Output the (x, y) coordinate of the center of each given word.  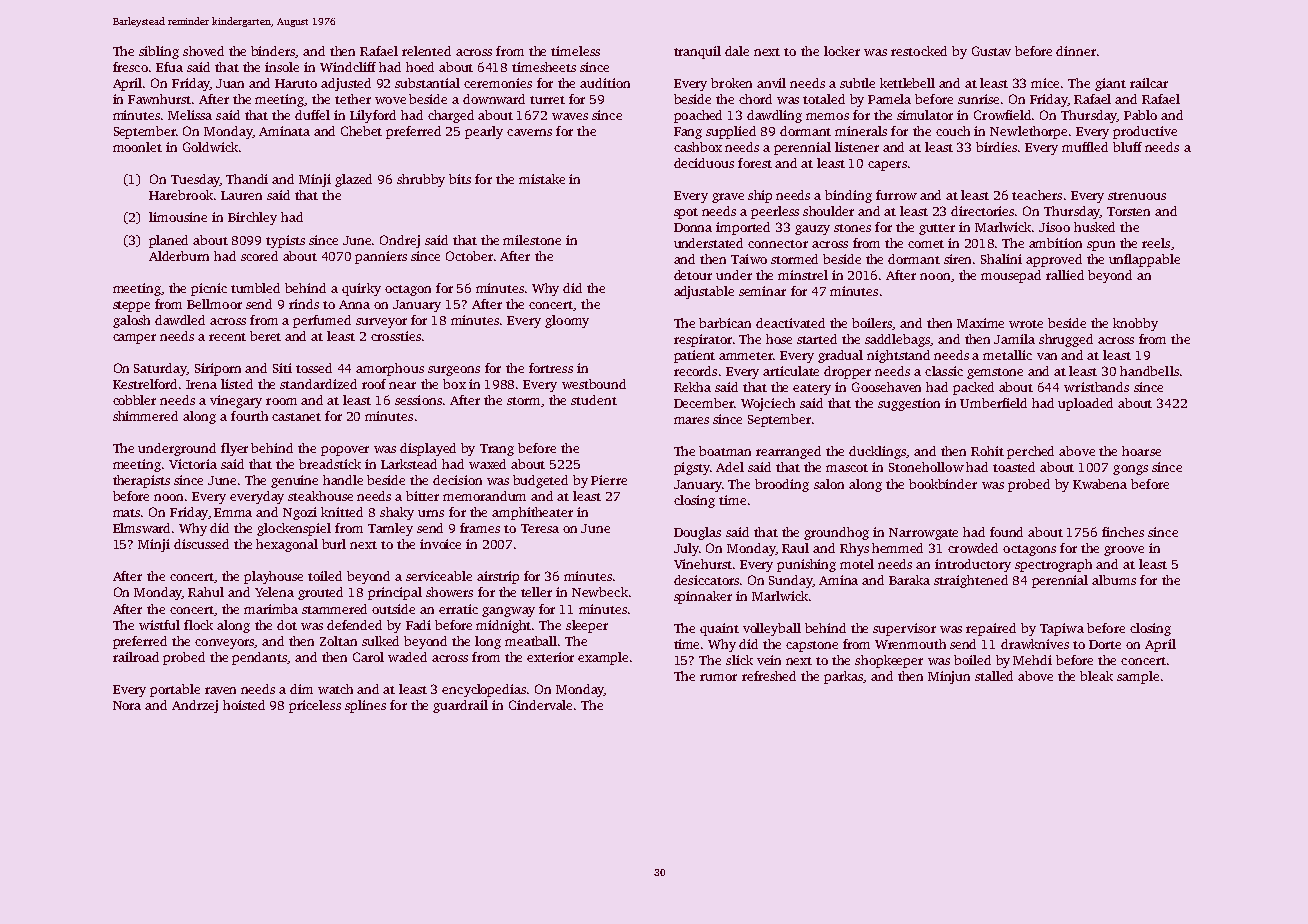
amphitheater (532, 513)
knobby (1135, 324)
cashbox (698, 147)
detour (693, 275)
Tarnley (390, 529)
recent (227, 337)
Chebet (361, 131)
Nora (127, 705)
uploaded (1085, 404)
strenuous (1137, 196)
